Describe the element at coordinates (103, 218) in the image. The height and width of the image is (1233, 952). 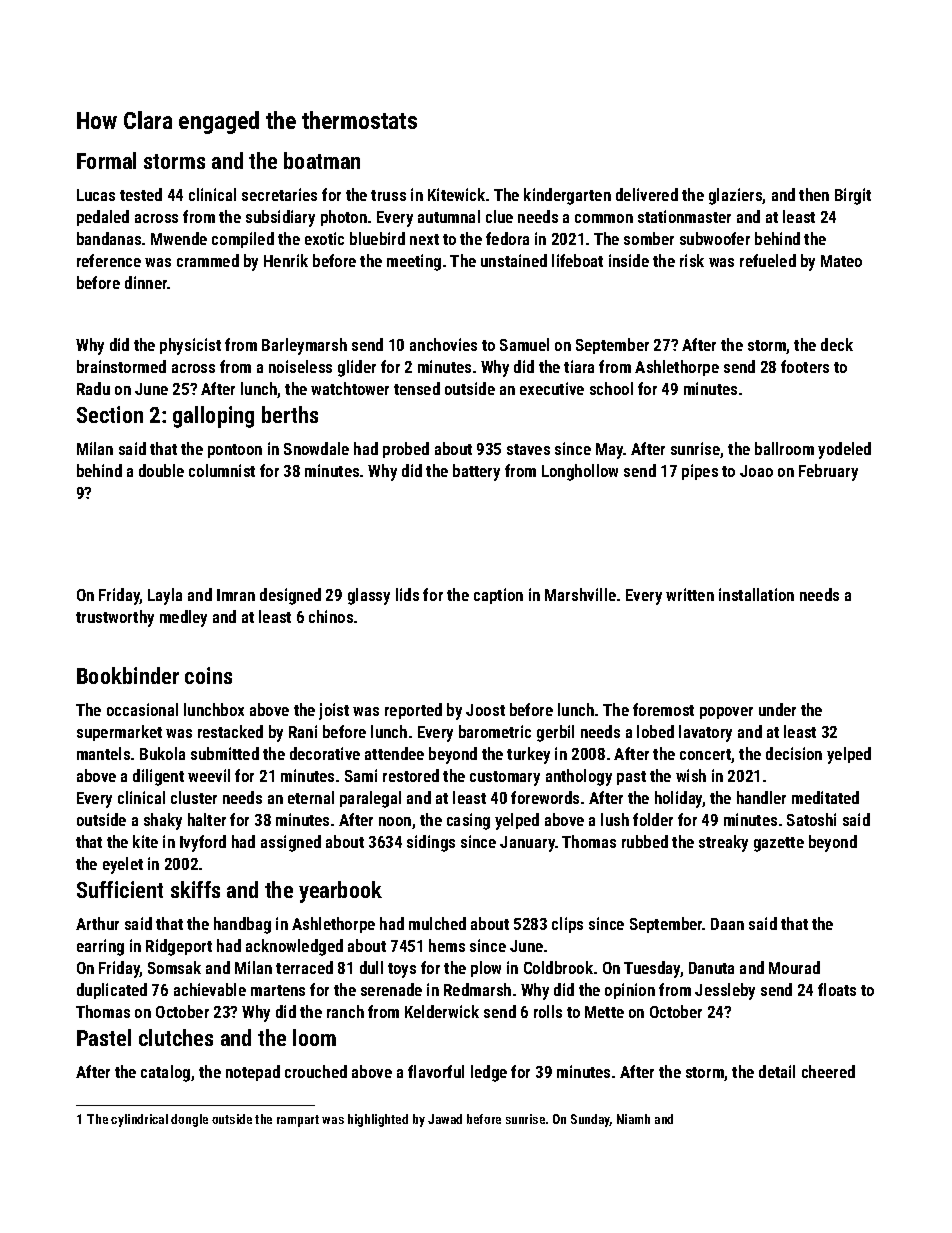
I see `pedaled` at that location.
